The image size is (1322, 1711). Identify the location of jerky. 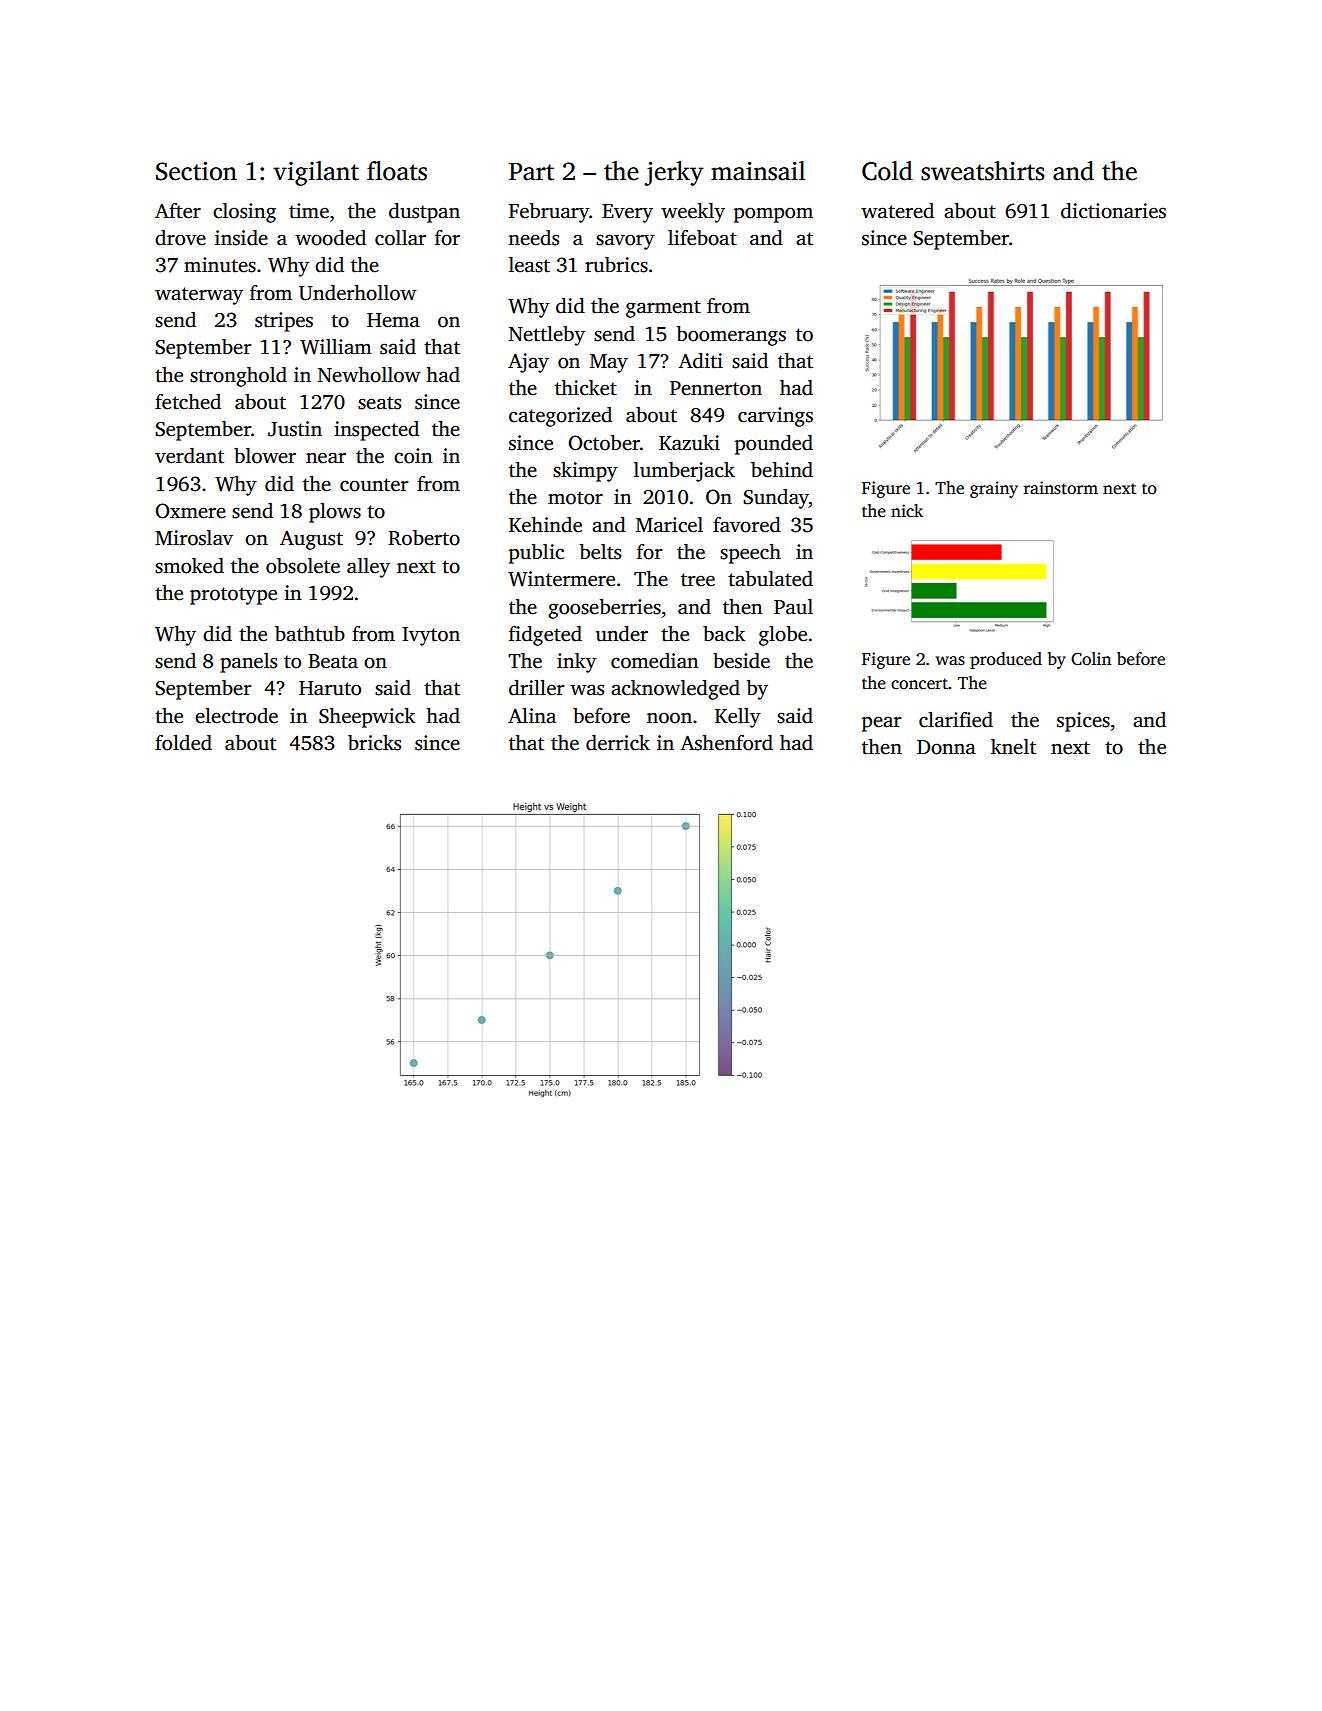
(674, 173).
